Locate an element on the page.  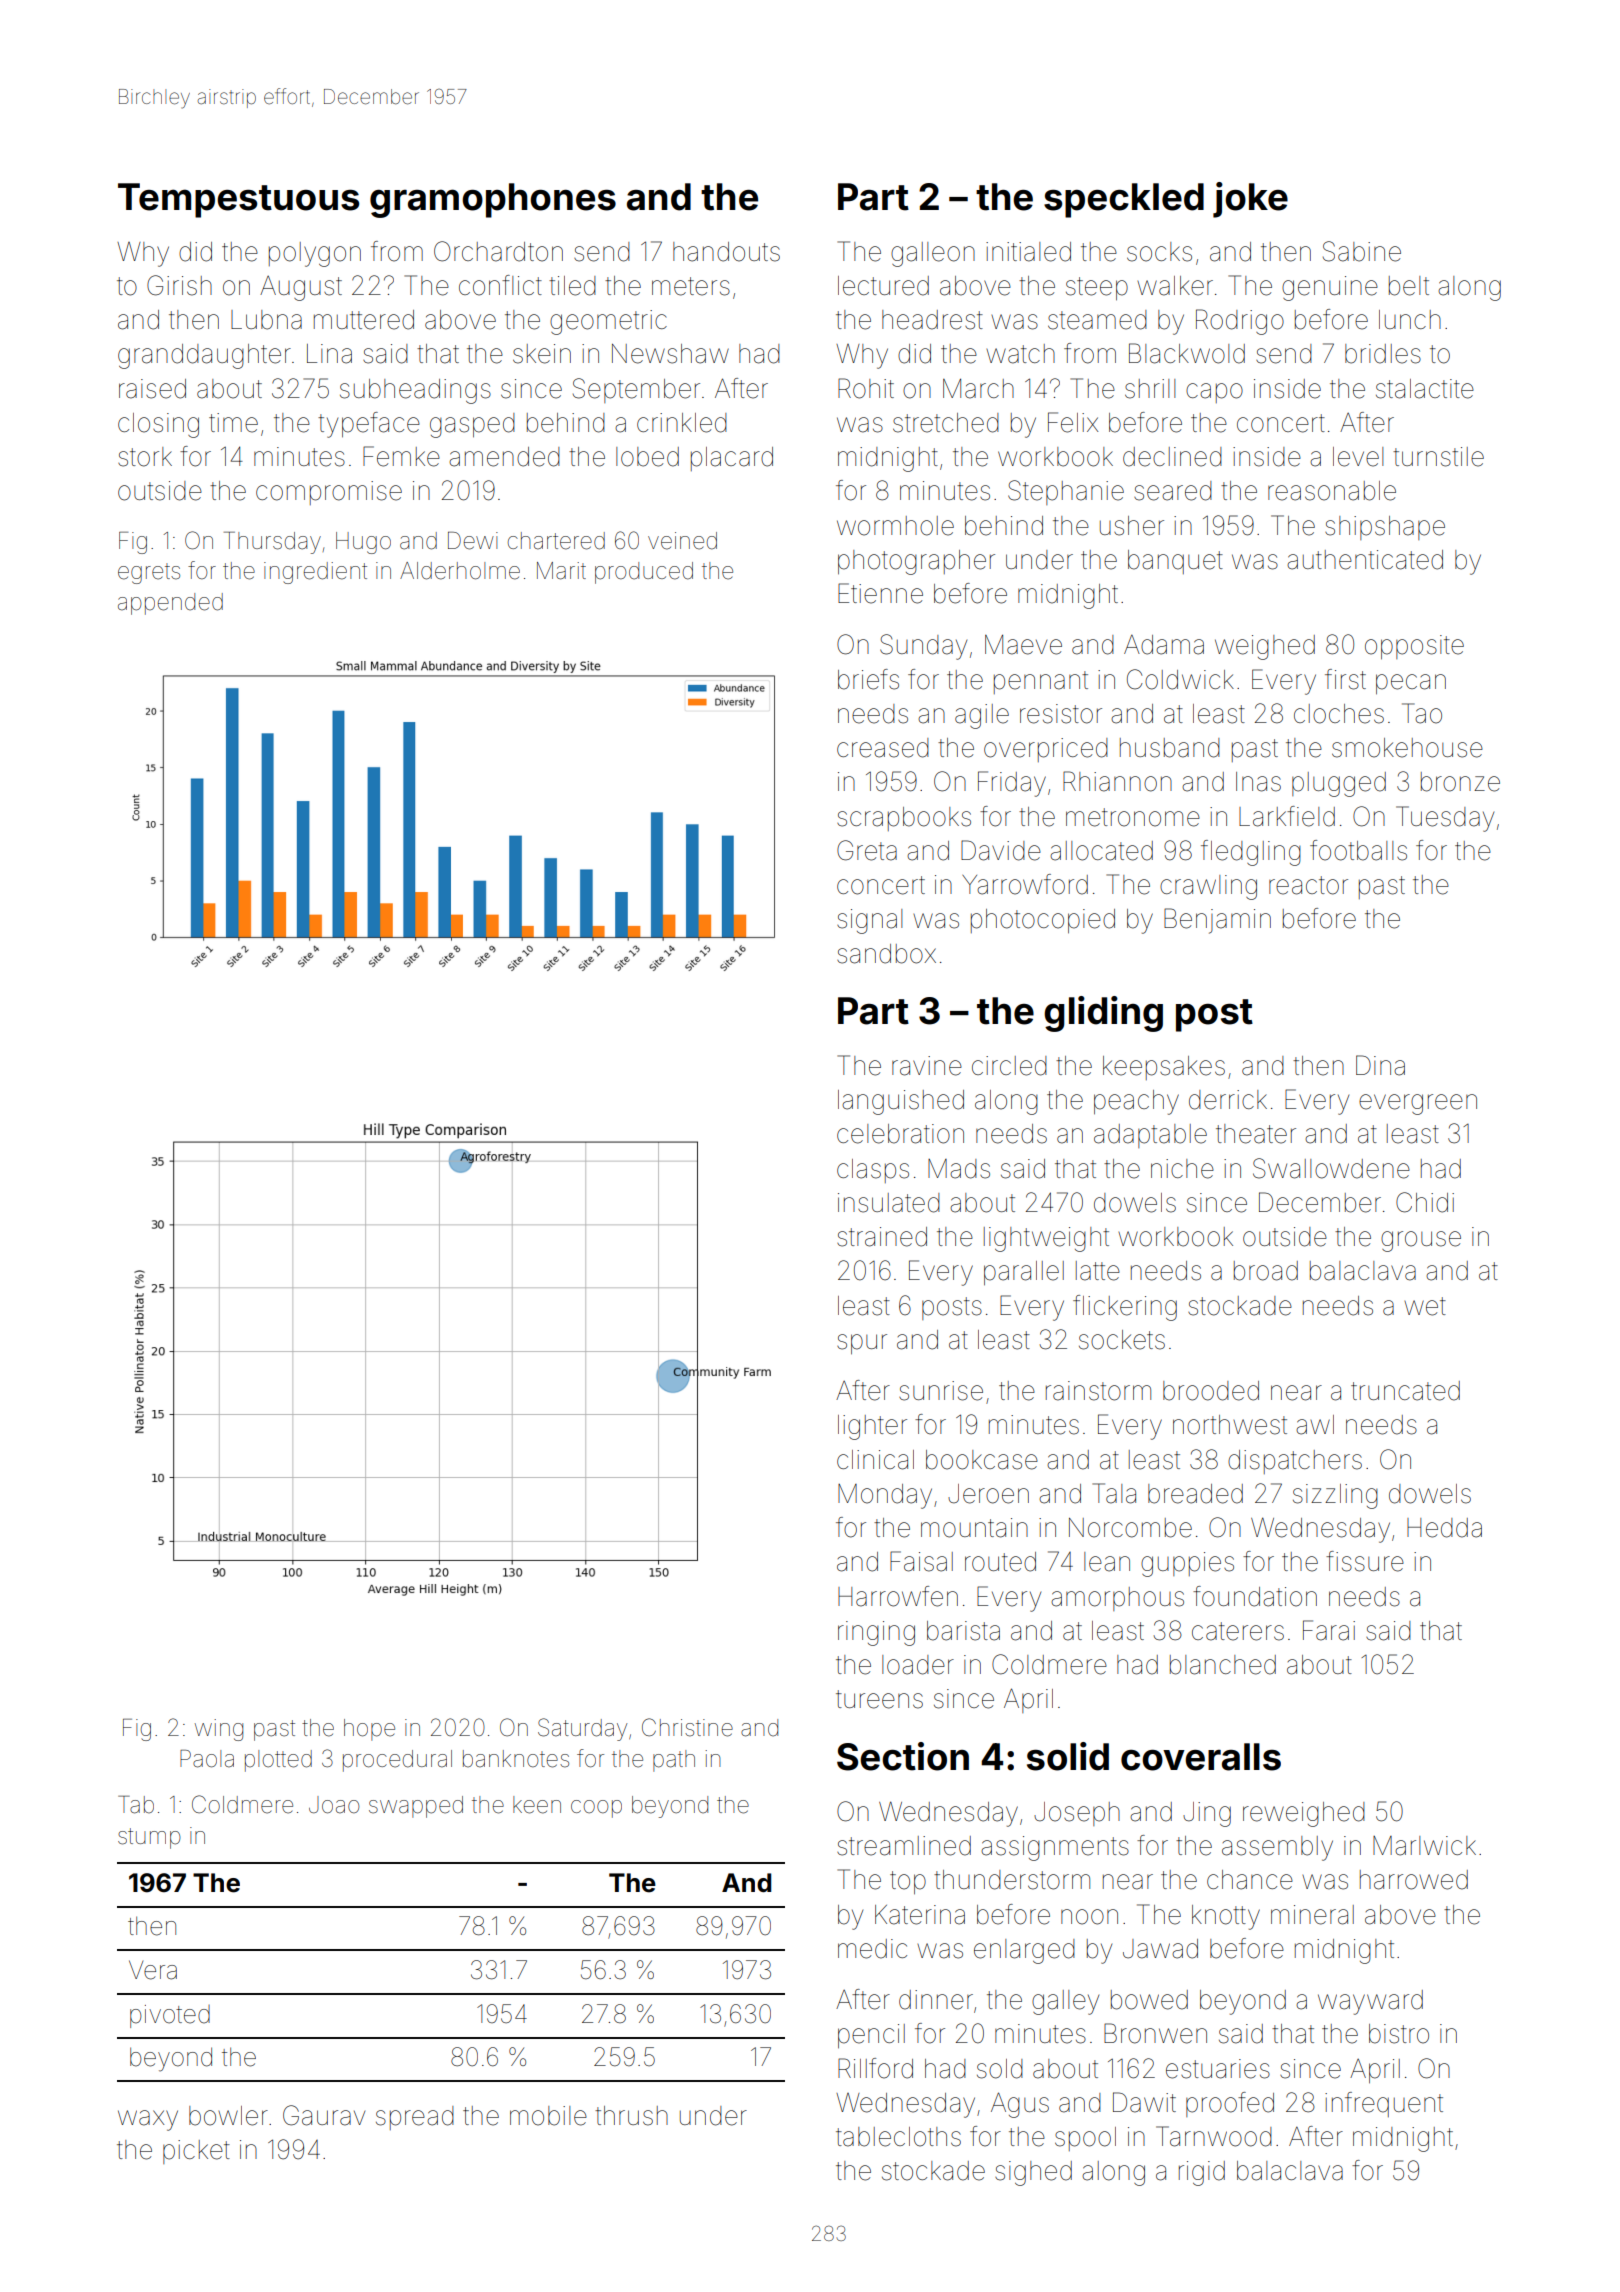
strained is located at coordinates (882, 1237).
